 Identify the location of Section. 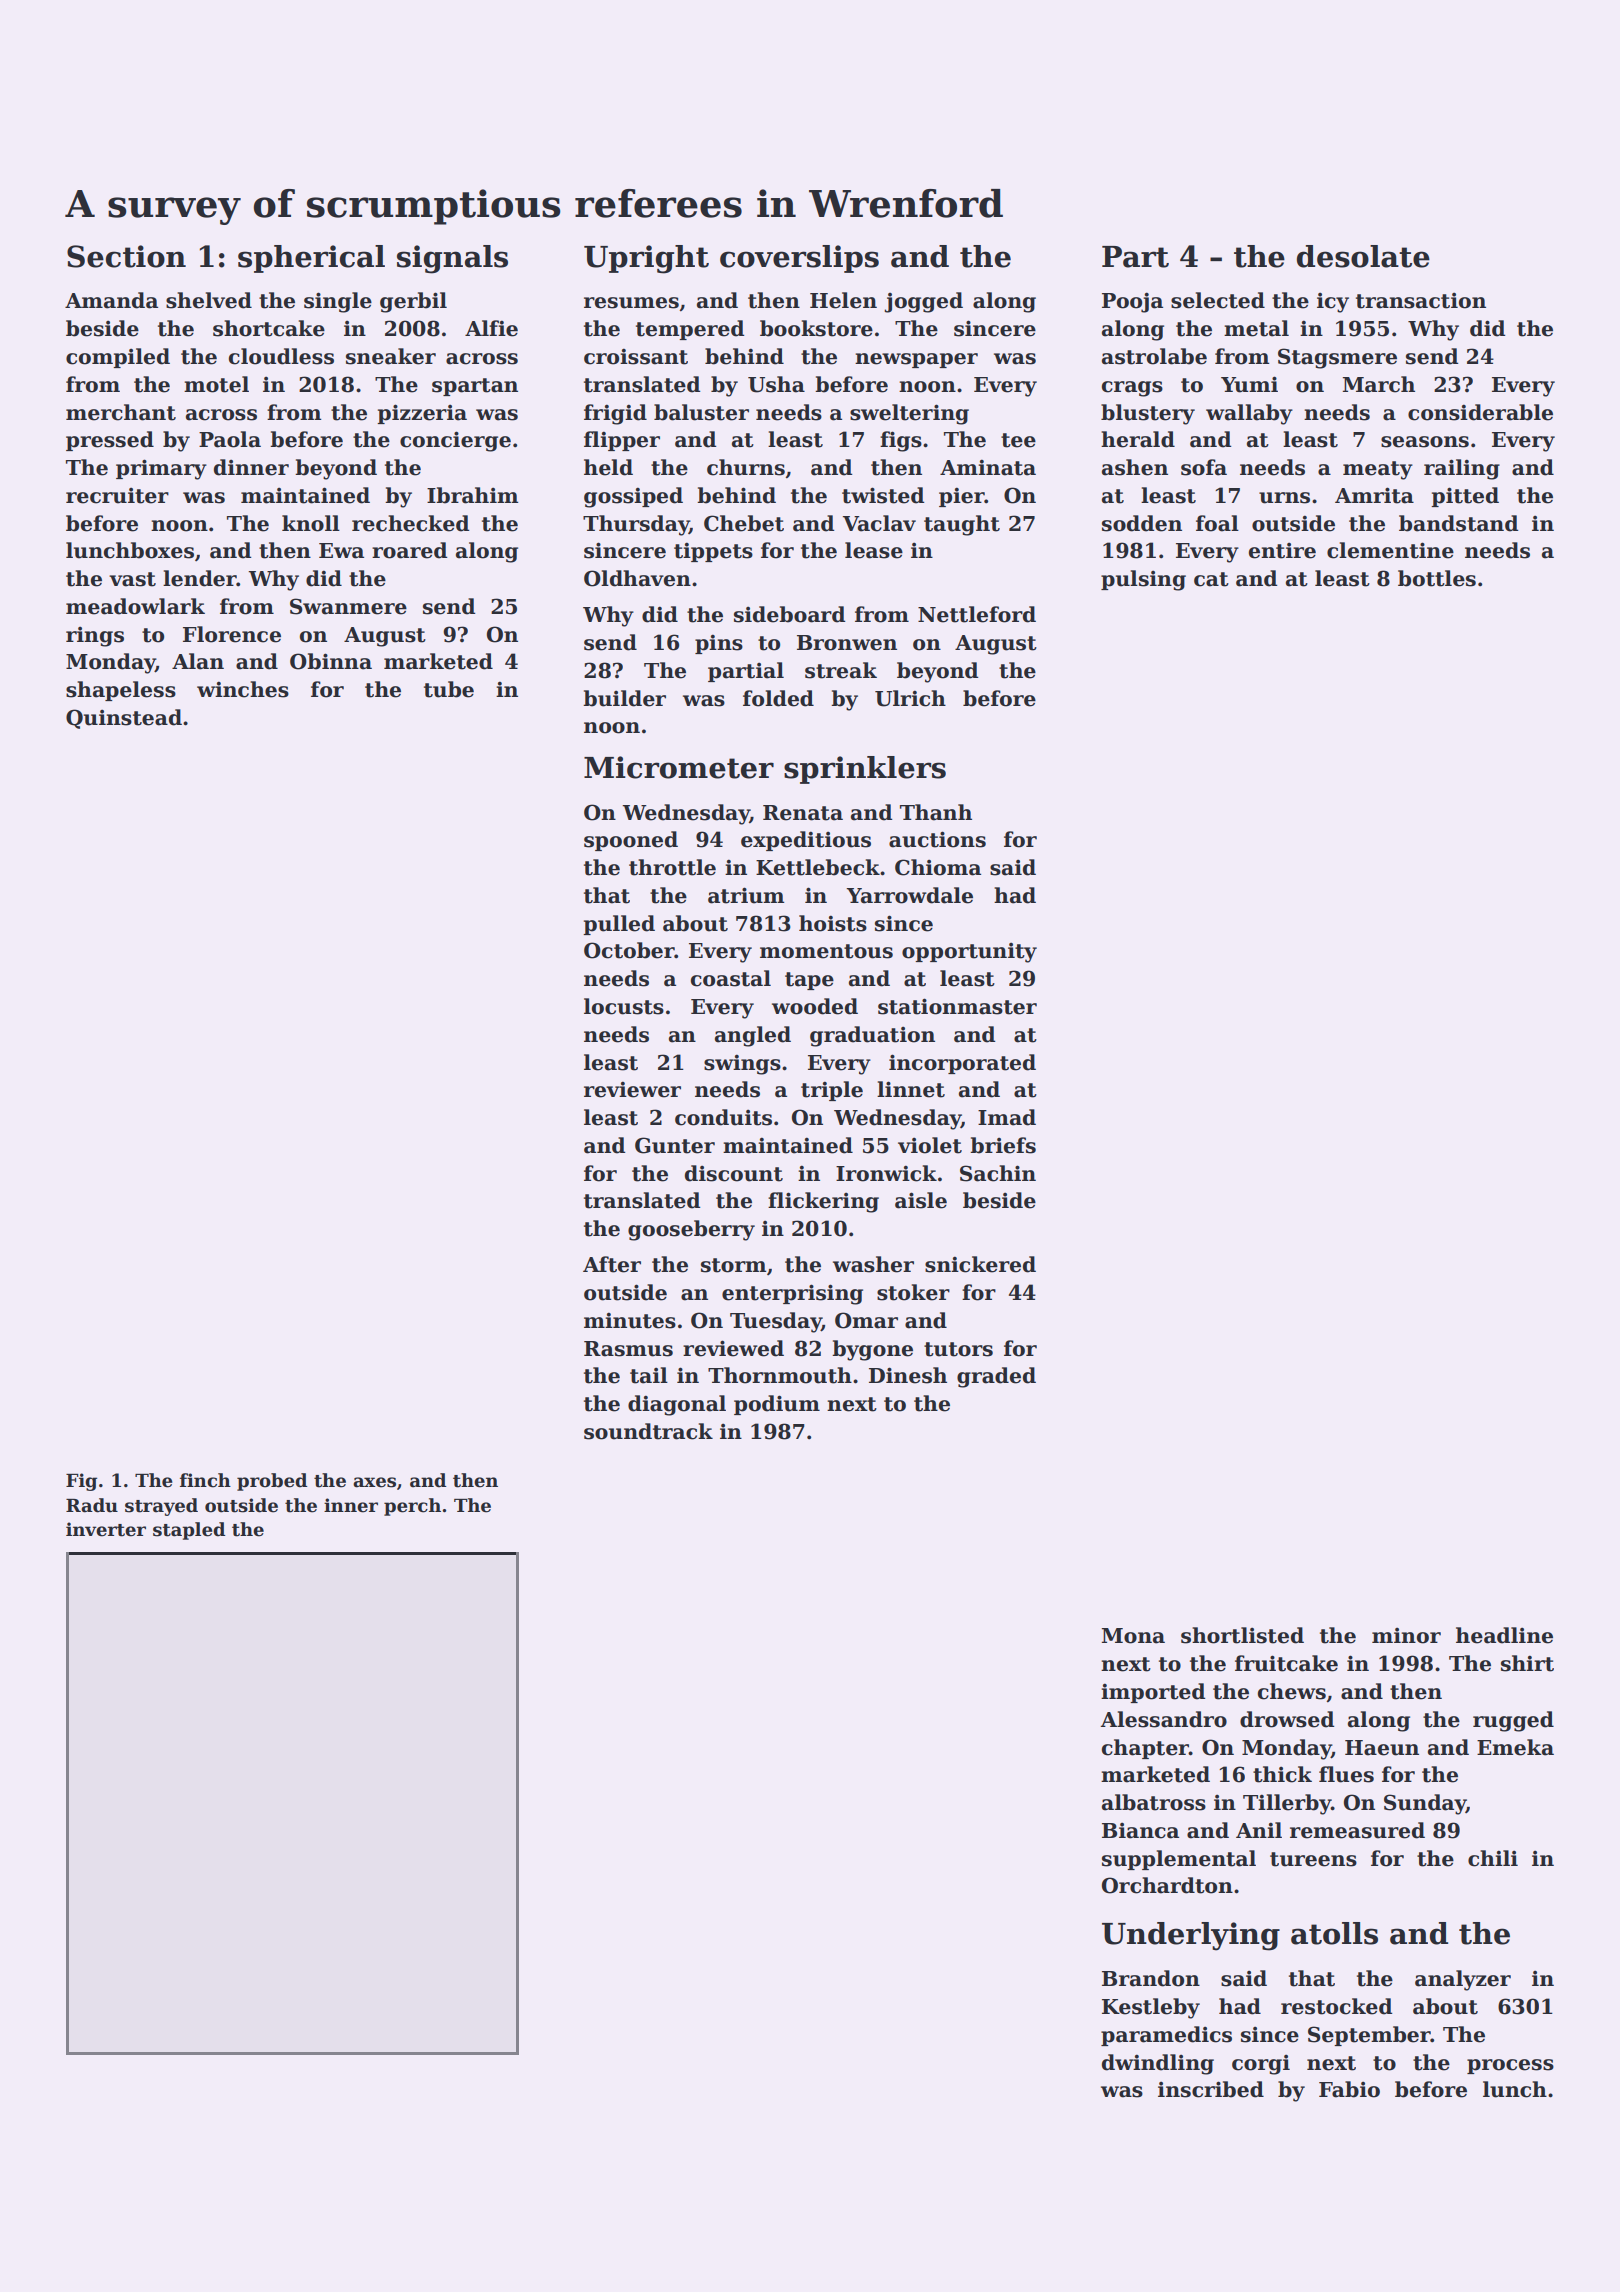
(126, 256).
